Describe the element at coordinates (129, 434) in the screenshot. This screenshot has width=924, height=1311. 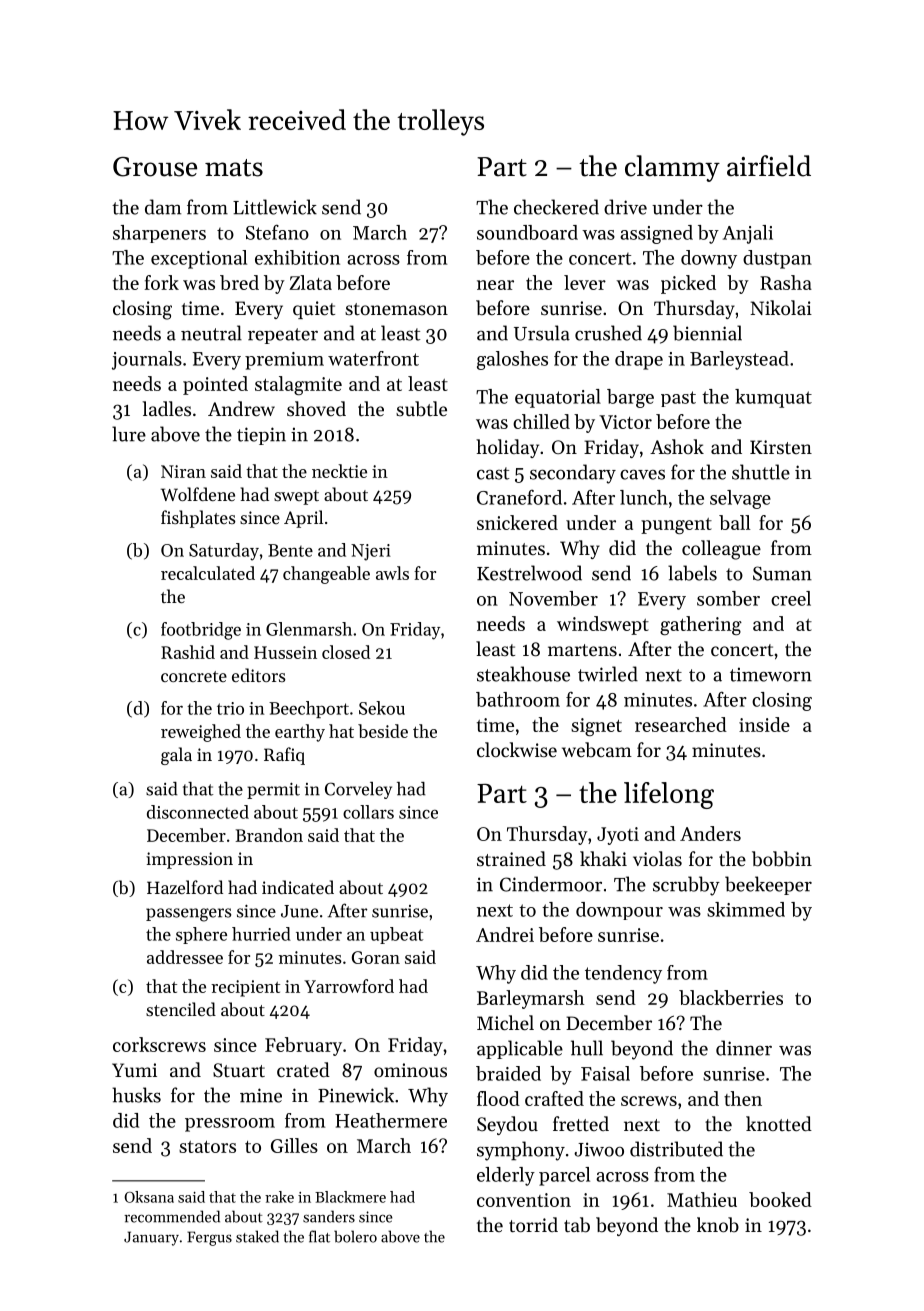
I see `lure` at that location.
